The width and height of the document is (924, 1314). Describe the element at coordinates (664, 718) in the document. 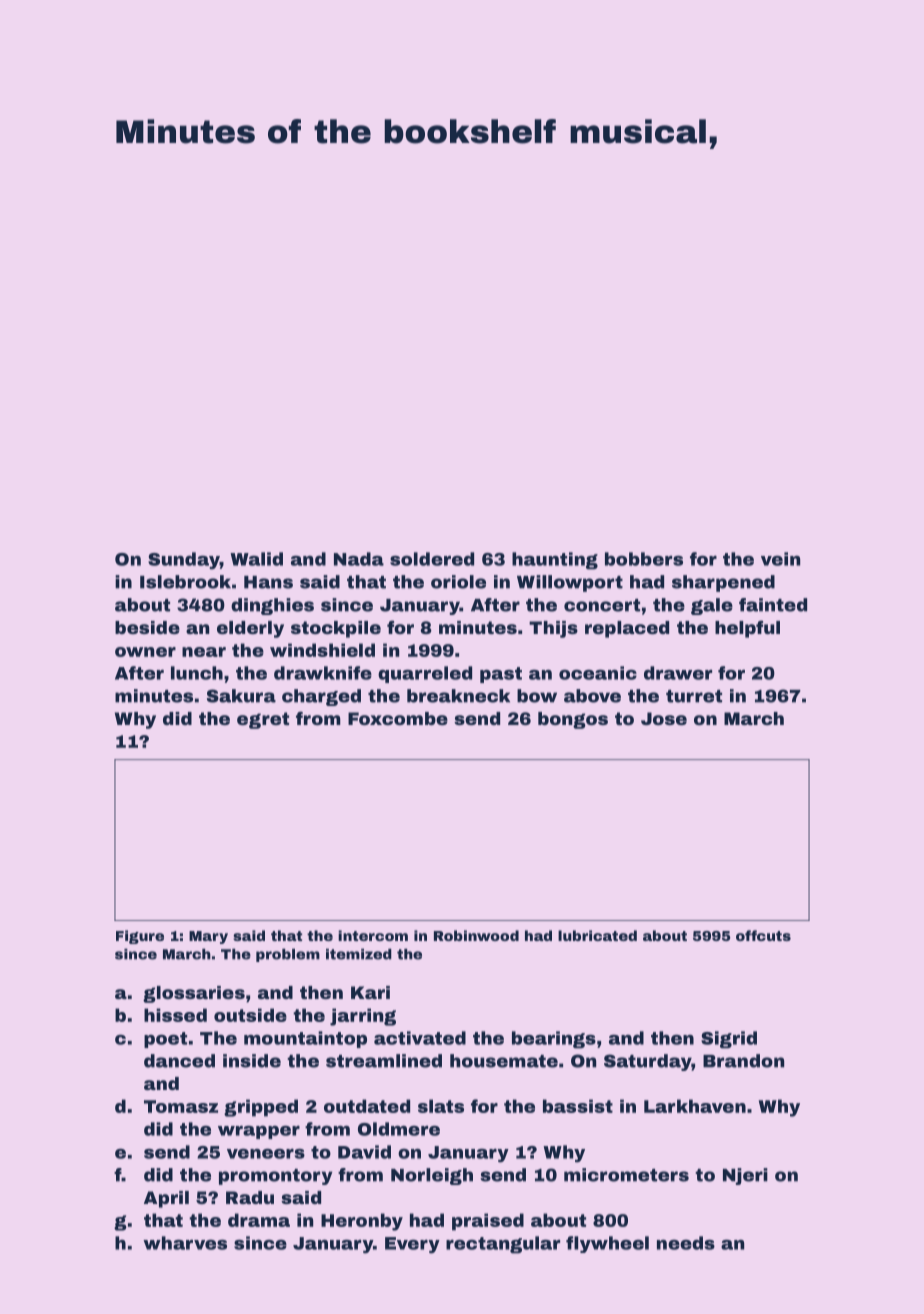

I see `Jose` at that location.
